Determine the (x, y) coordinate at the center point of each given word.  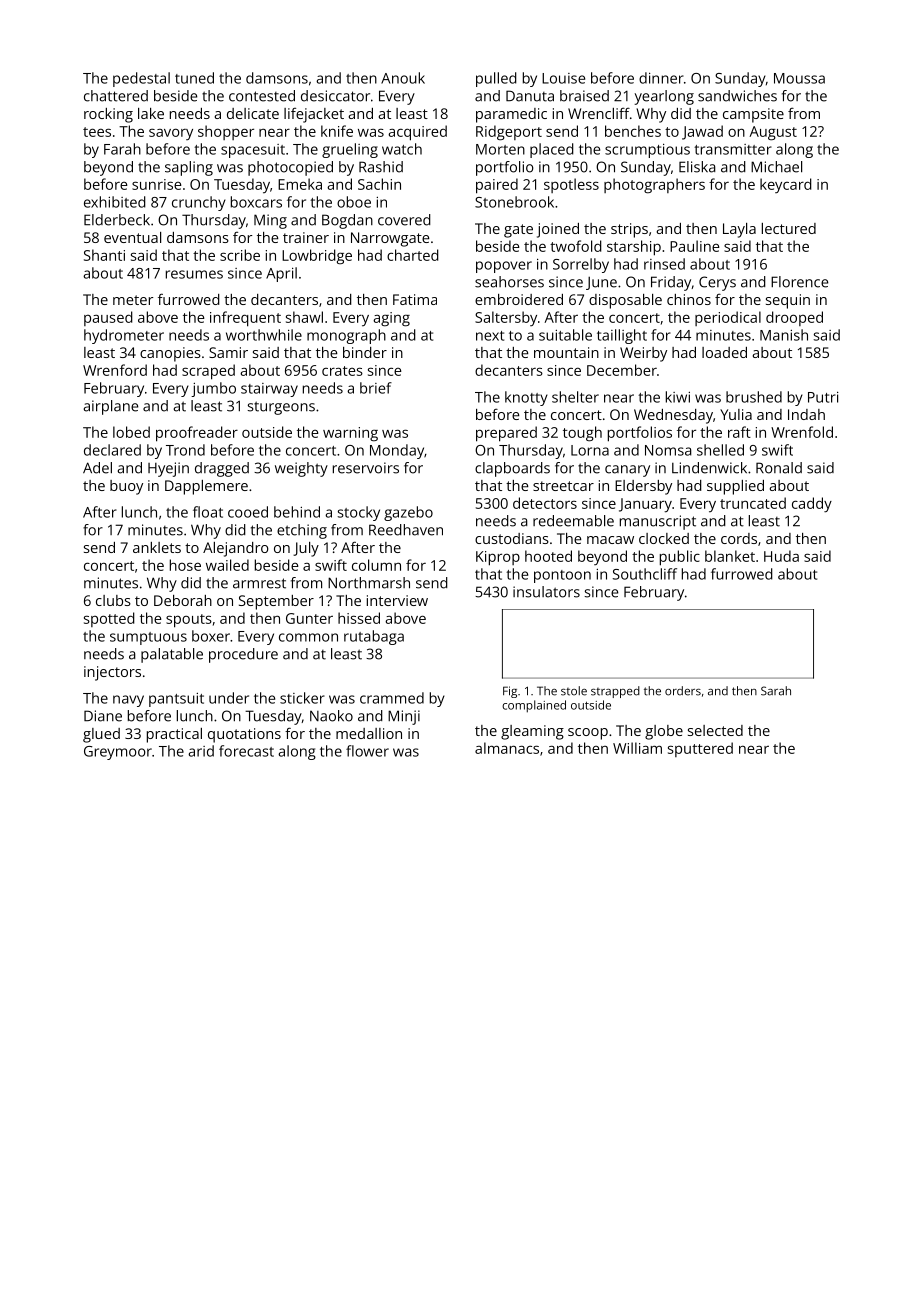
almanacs (507, 748)
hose (185, 565)
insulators (546, 592)
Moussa (799, 78)
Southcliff (645, 574)
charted (413, 255)
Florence (799, 282)
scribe (240, 255)
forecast (246, 751)
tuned (194, 78)
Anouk (403, 78)
